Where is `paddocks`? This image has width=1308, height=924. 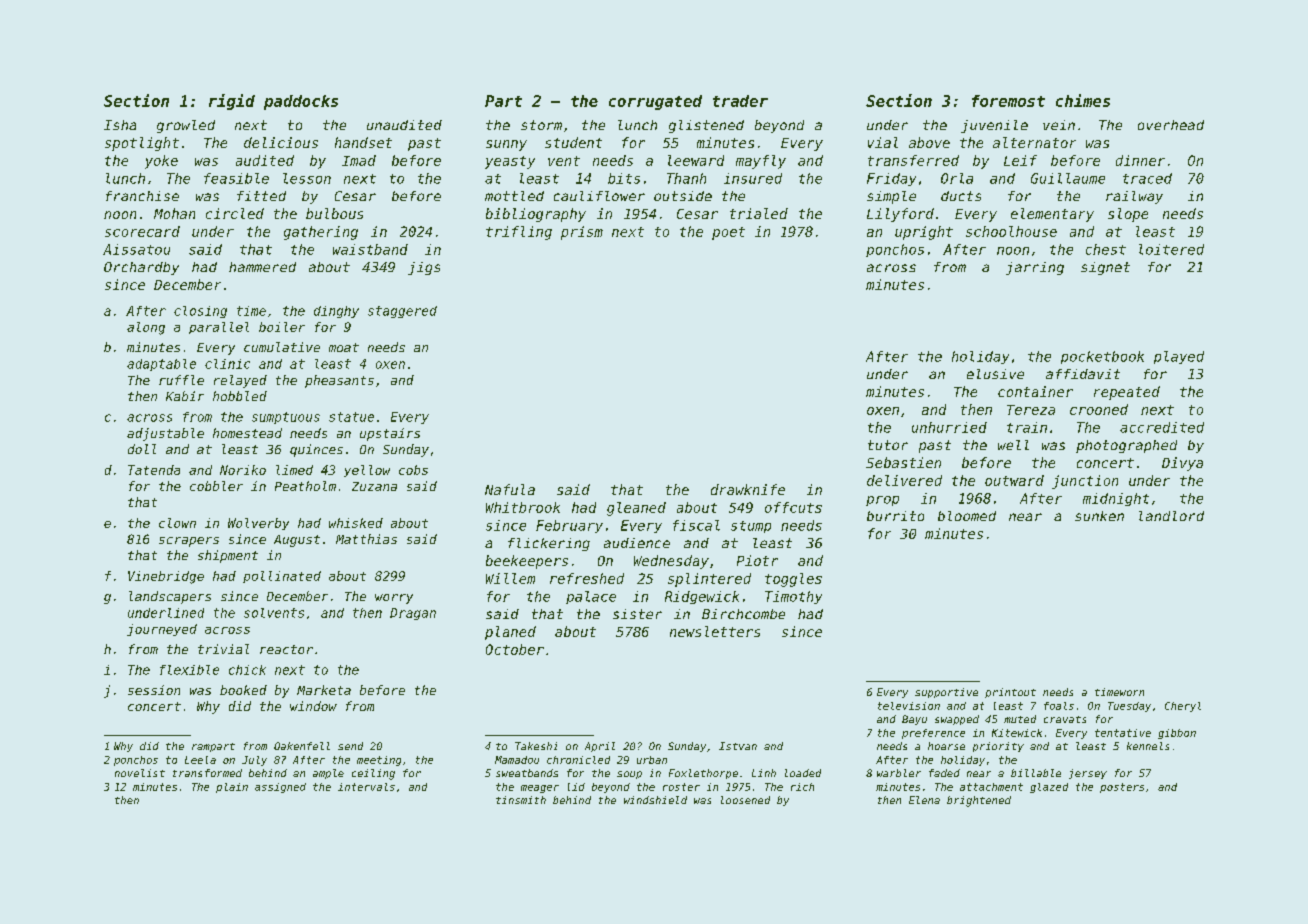 paddocks is located at coordinates (301, 102).
